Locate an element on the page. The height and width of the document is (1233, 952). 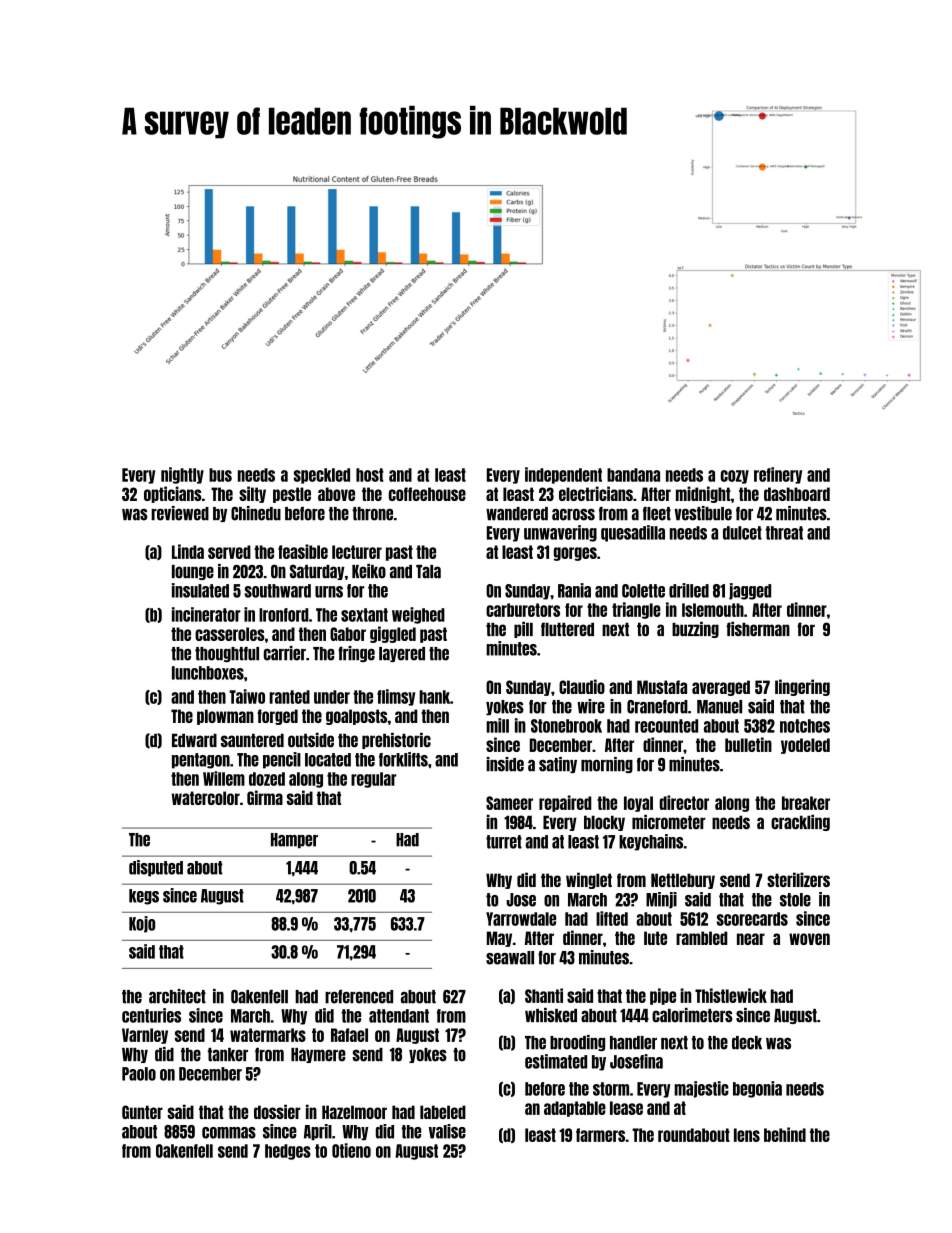
bus is located at coordinates (220, 475).
